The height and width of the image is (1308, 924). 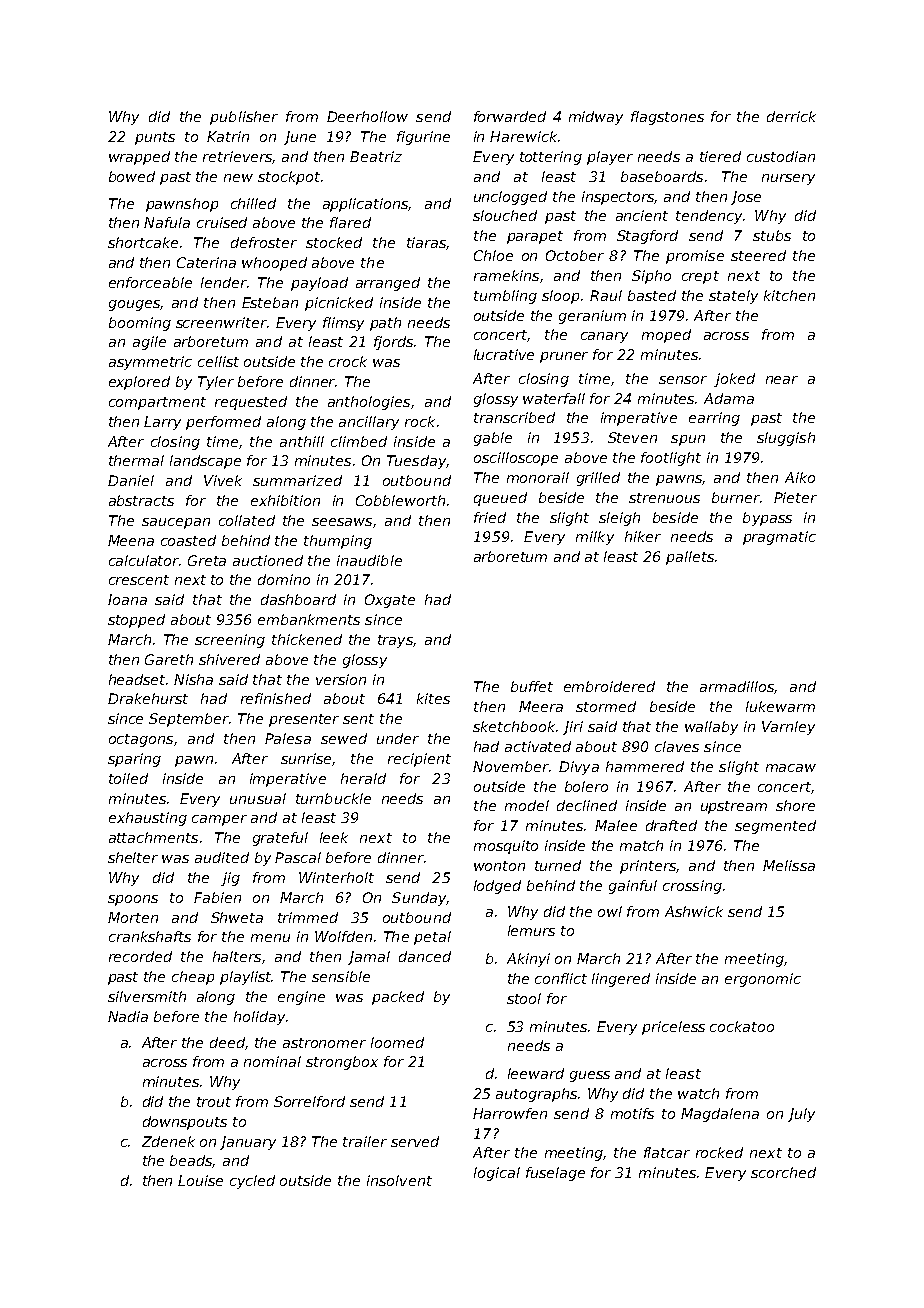 What do you see at coordinates (416, 462) in the image?
I see `Tuesday` at bounding box center [416, 462].
